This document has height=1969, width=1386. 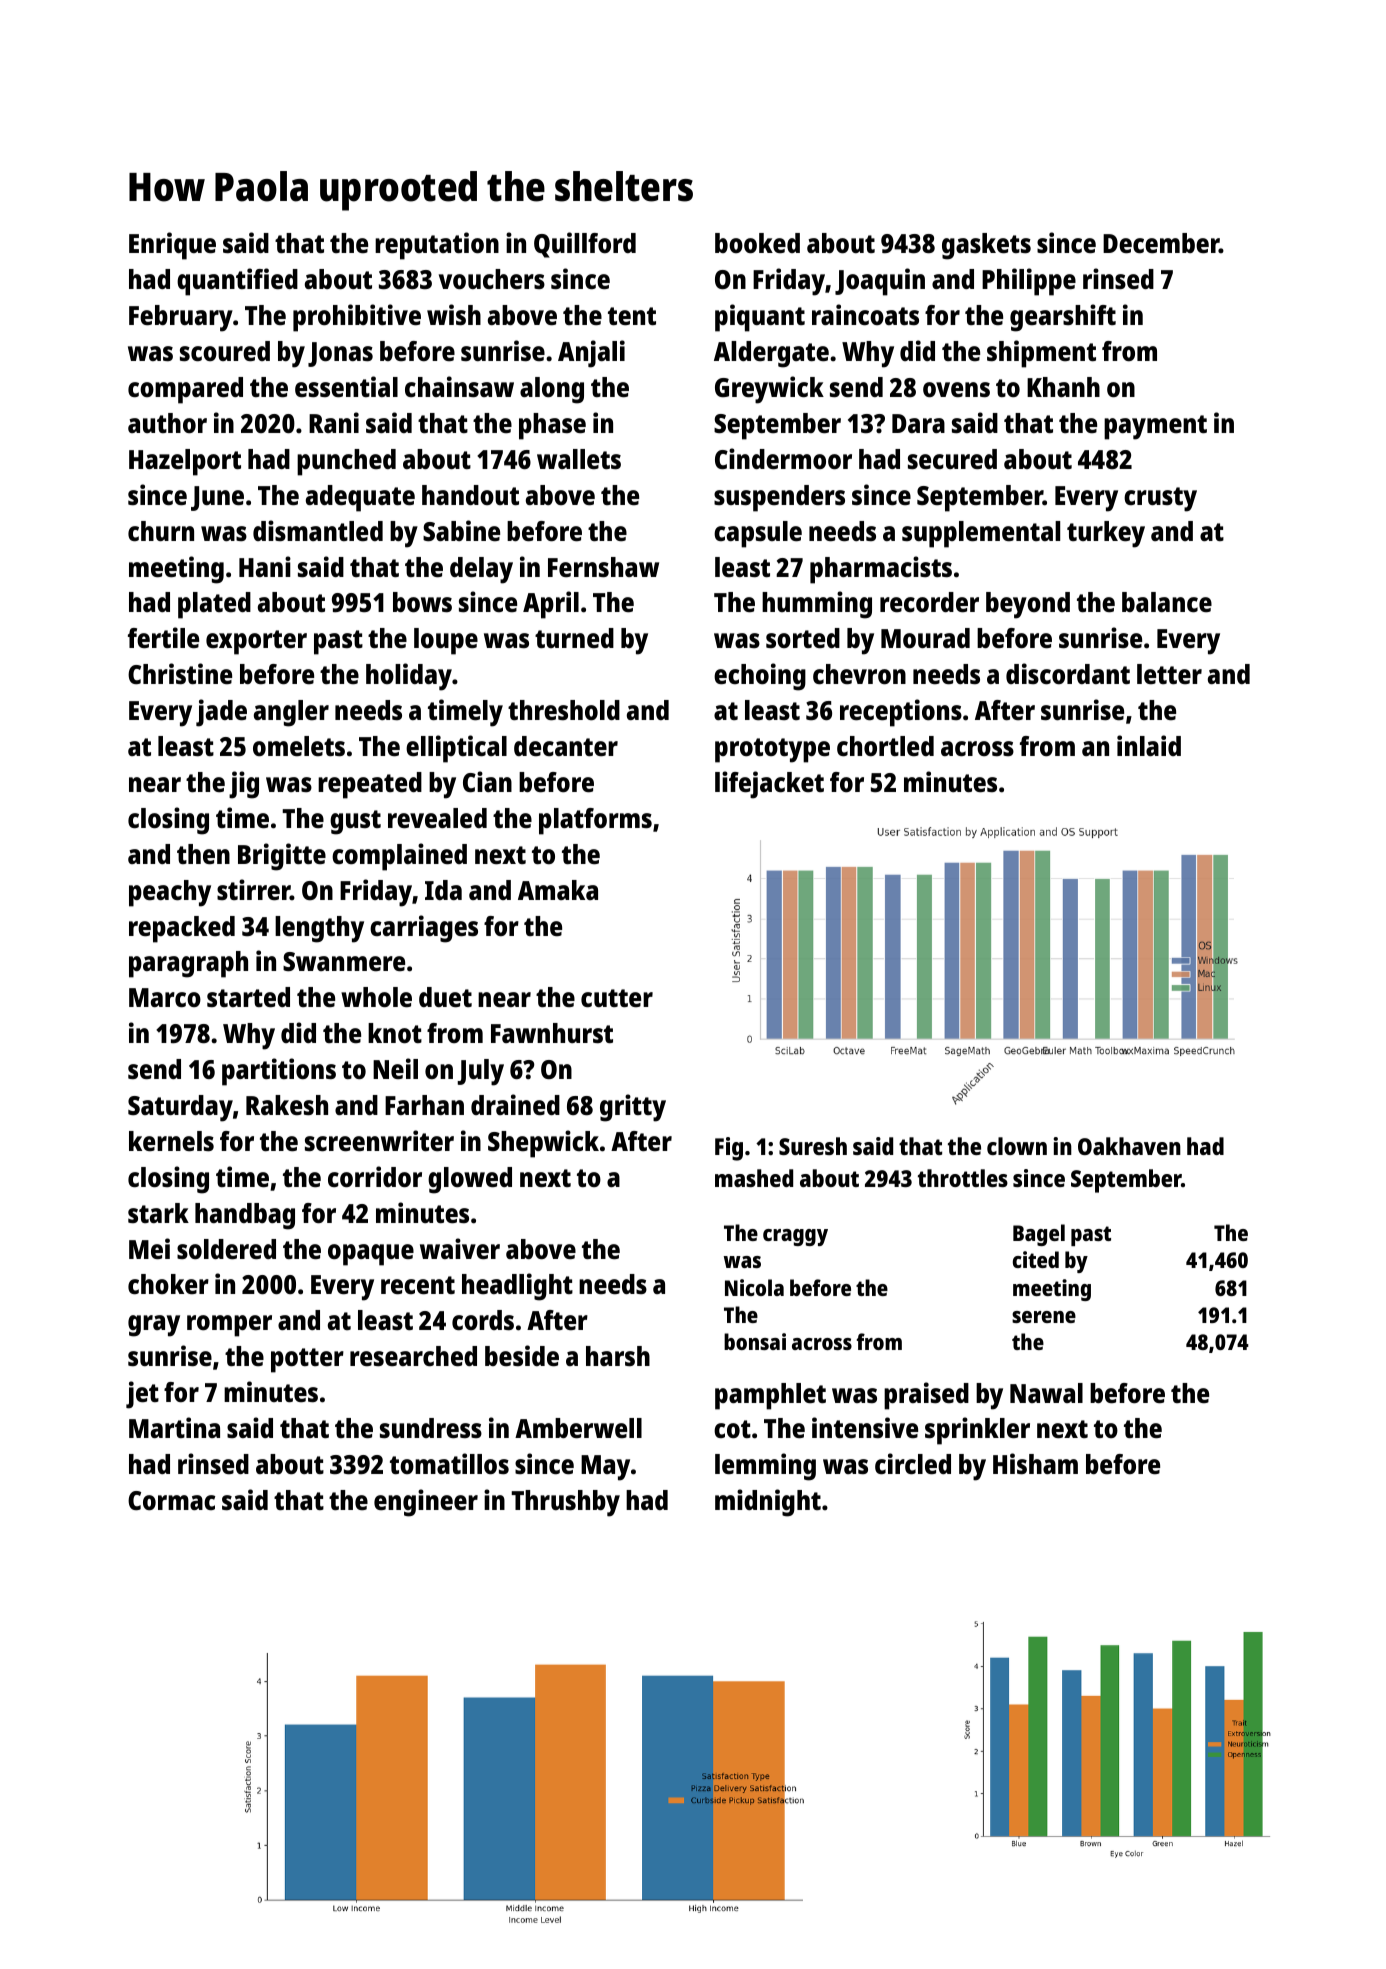 I want to click on Quillford, so click(x=585, y=245).
